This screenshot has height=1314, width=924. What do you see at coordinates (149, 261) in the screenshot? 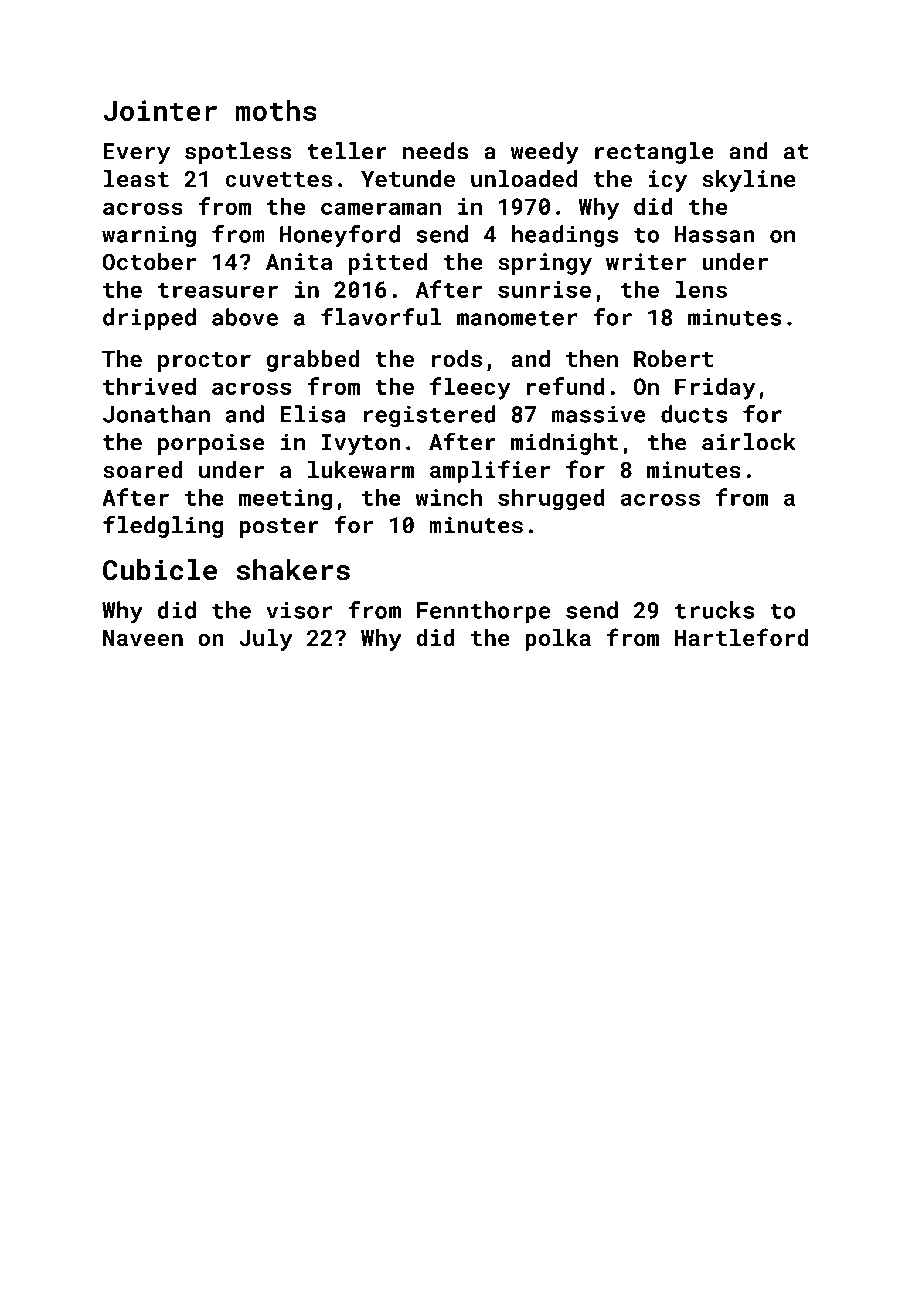
I see `October` at bounding box center [149, 261].
